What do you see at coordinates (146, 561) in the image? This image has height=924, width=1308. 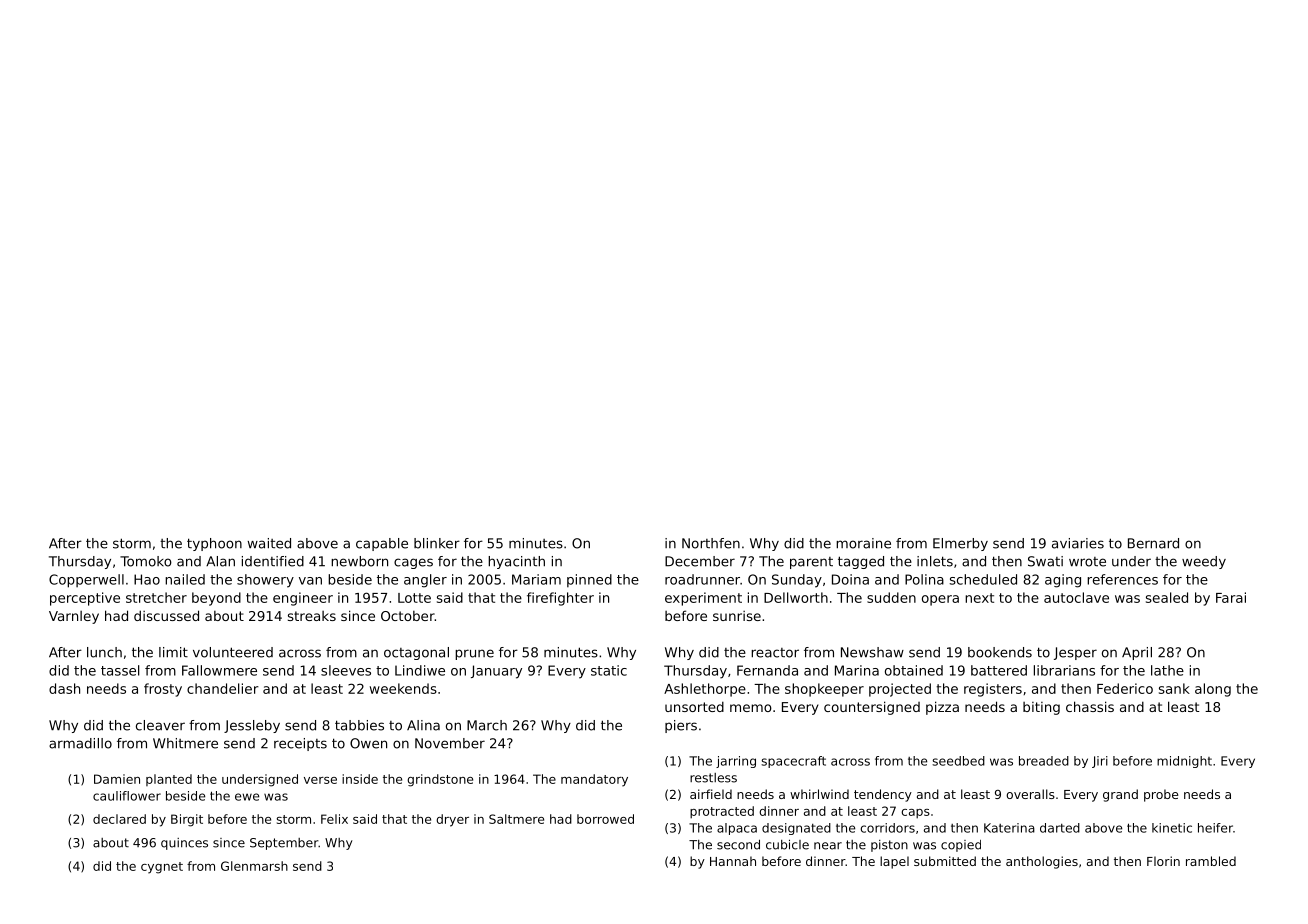 I see `Tomoko` at bounding box center [146, 561].
